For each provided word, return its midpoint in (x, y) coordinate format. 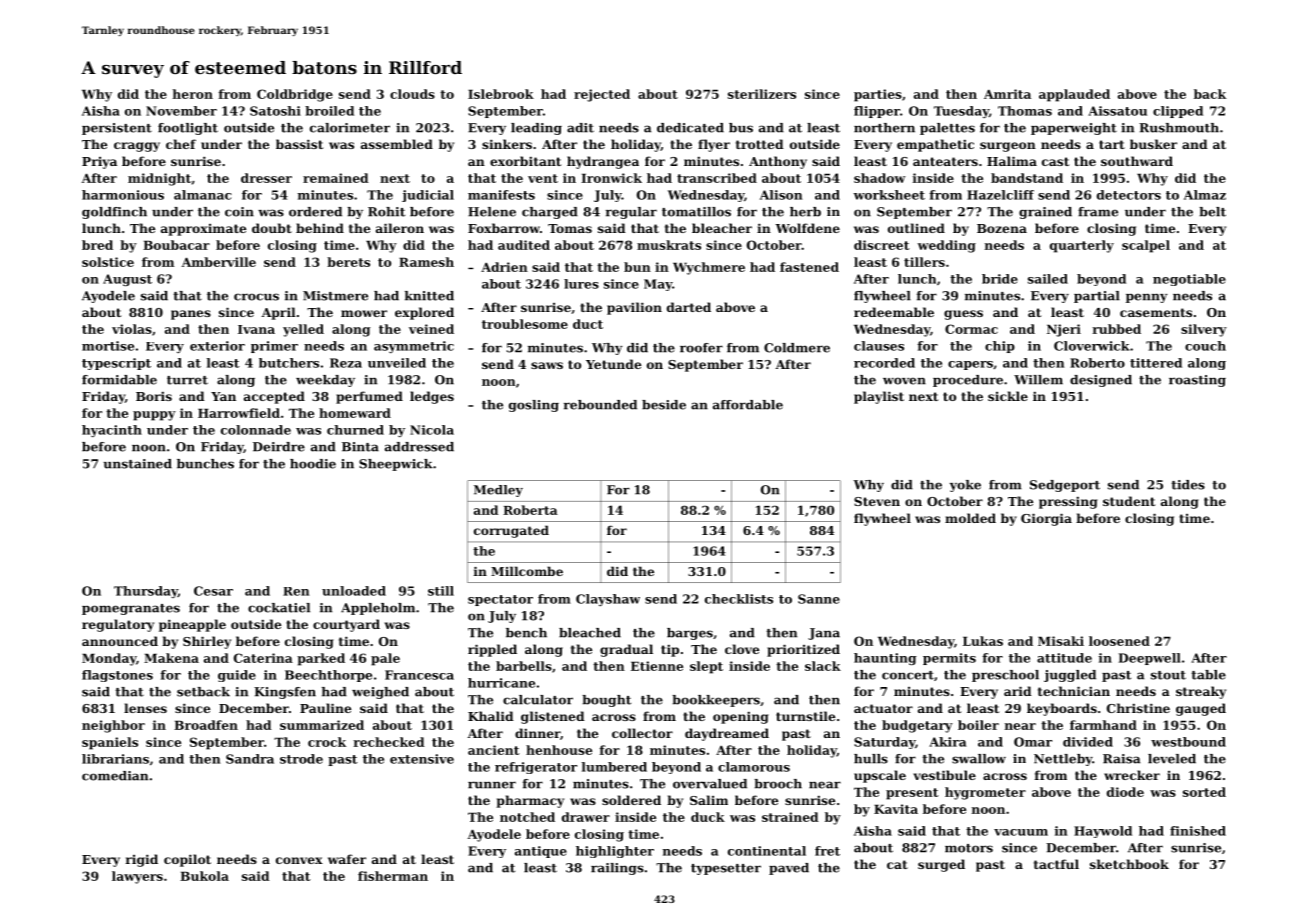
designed (1101, 381)
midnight (159, 179)
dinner (537, 733)
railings (617, 869)
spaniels (110, 743)
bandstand (1027, 178)
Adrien (504, 267)
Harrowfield (239, 413)
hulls (871, 759)
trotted (760, 144)
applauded (1074, 95)
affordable (748, 405)
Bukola (204, 876)
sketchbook (1129, 864)
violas (132, 329)
